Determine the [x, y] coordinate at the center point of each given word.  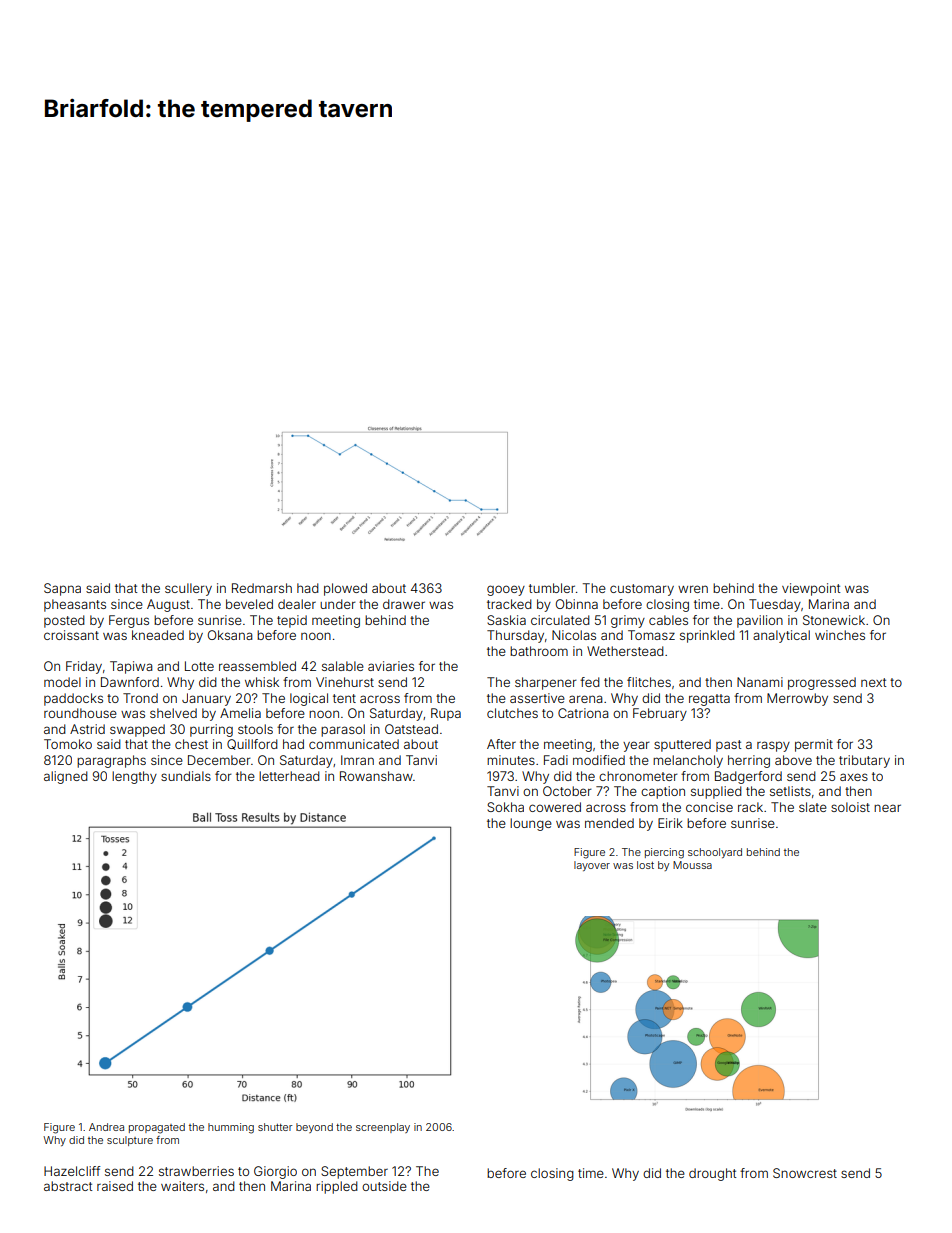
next [873, 682]
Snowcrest [805, 1173]
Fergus [129, 621]
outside [384, 1186]
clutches [512, 713]
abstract [68, 1186]
